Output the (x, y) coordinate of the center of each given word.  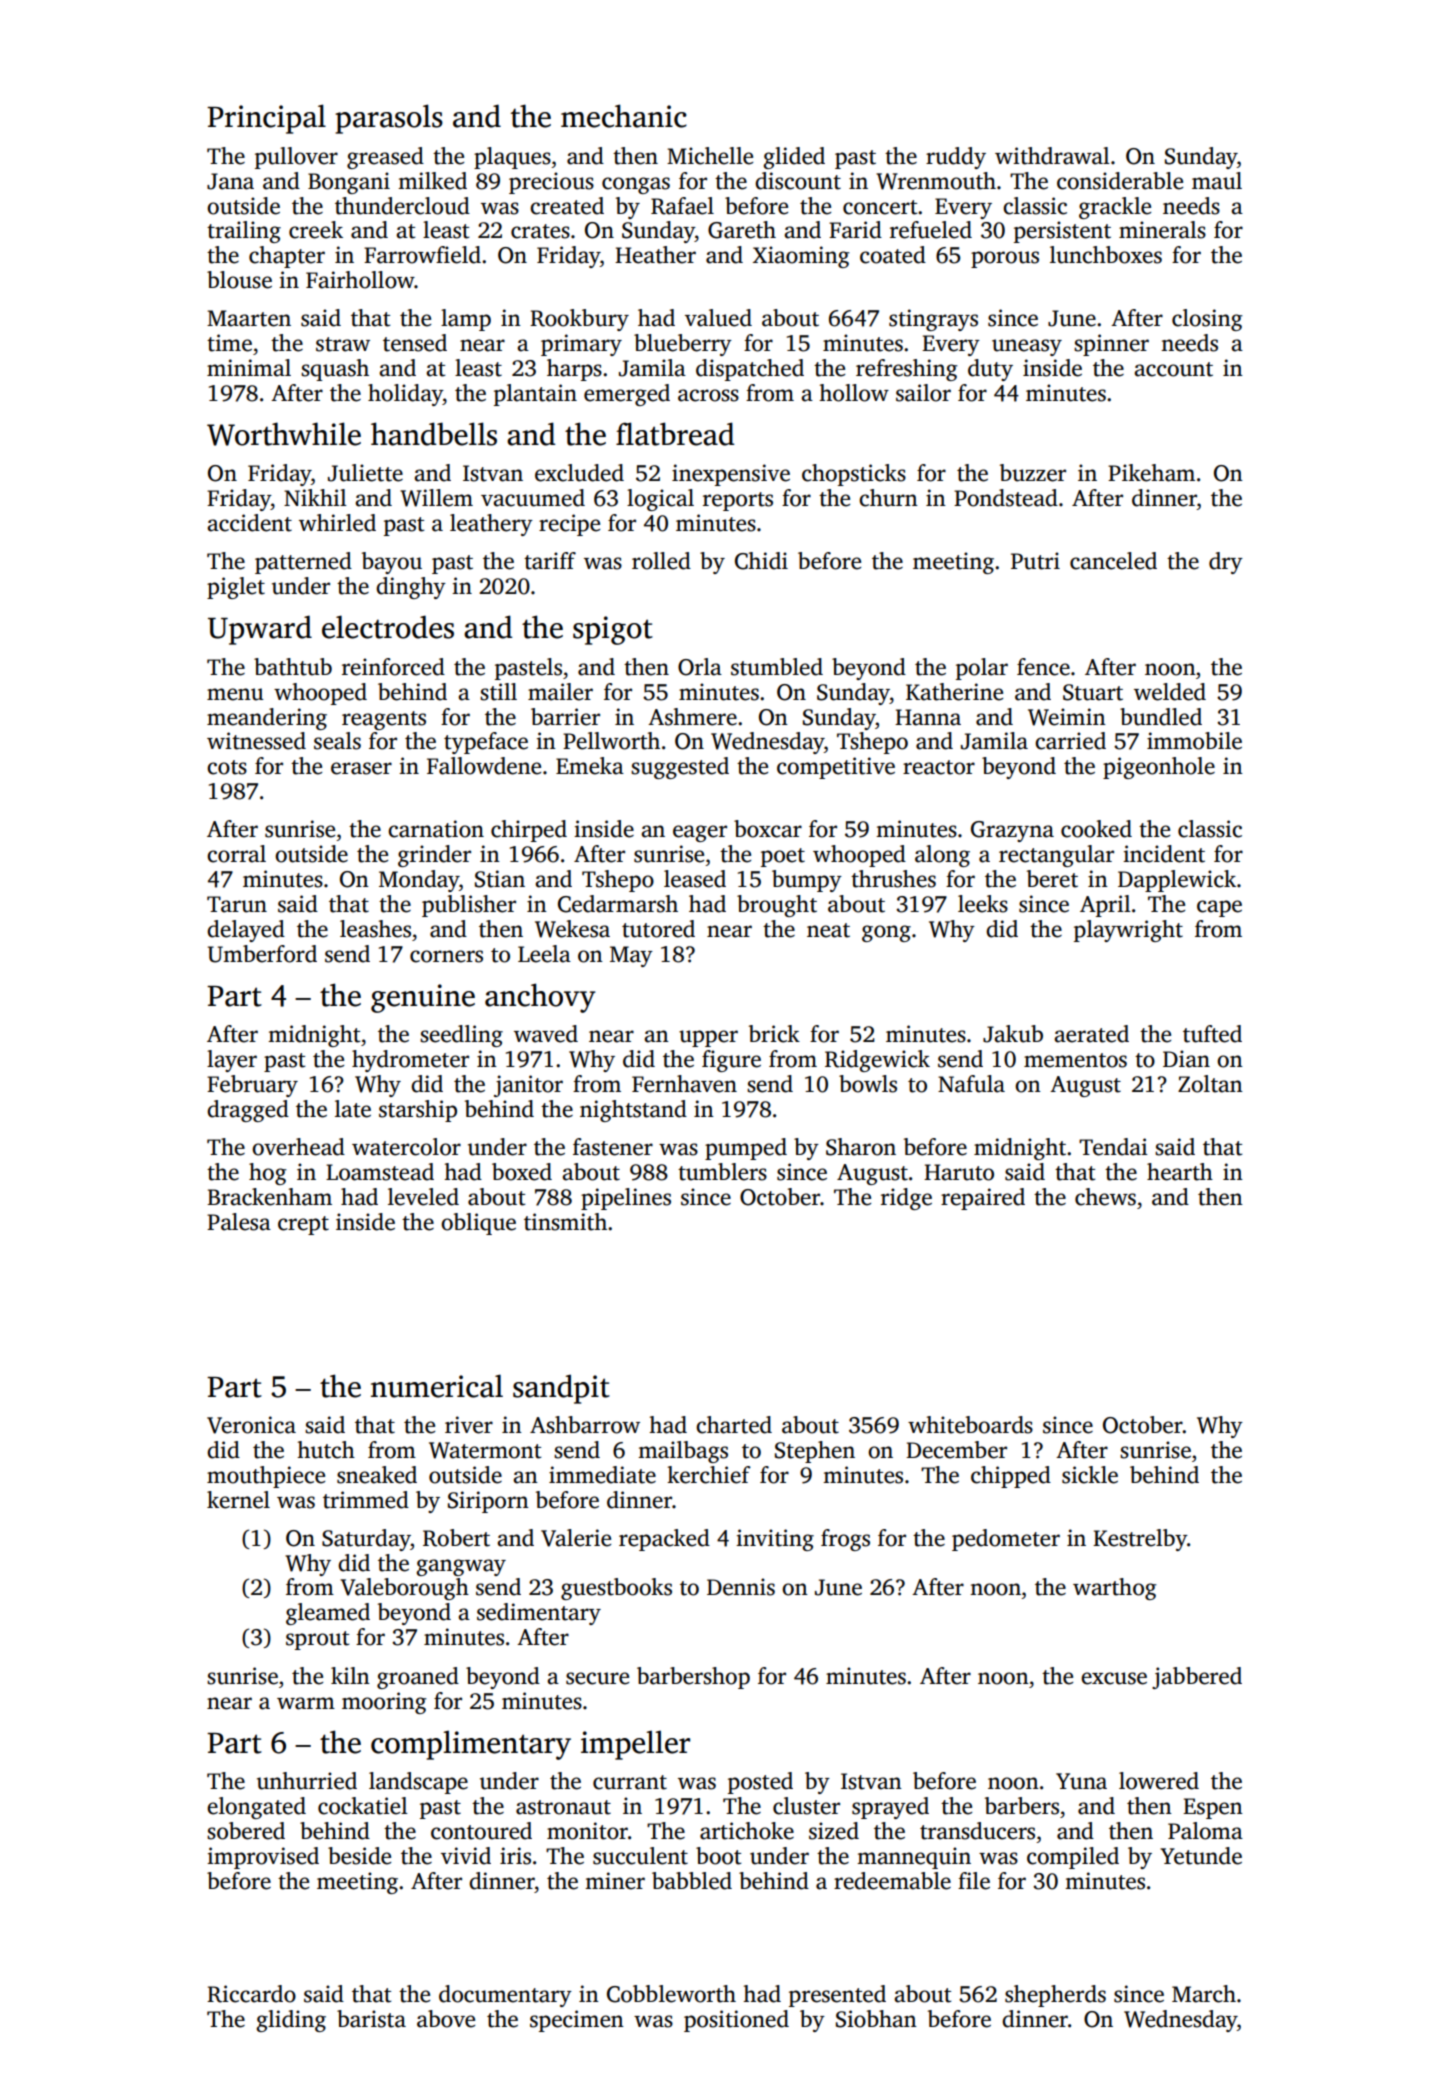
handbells (434, 434)
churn (888, 498)
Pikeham (1151, 473)
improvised (263, 1858)
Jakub (1013, 1034)
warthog (1115, 1589)
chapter (287, 257)
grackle (1115, 208)
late (353, 1109)
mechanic (624, 116)
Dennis (741, 1587)
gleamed (328, 1614)
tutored (658, 929)
